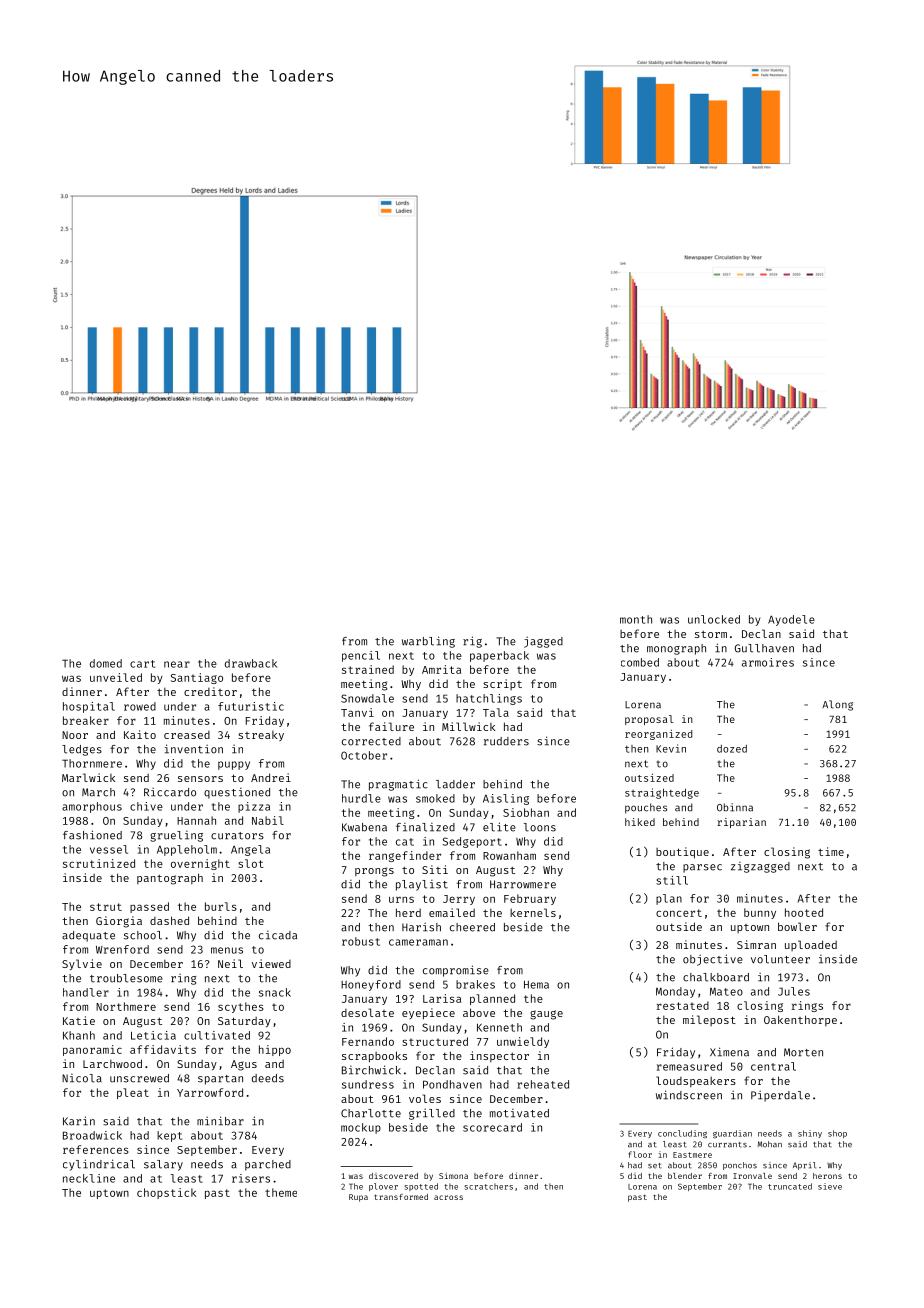  What do you see at coordinates (166, 1193) in the image?
I see `chopstick` at bounding box center [166, 1193].
